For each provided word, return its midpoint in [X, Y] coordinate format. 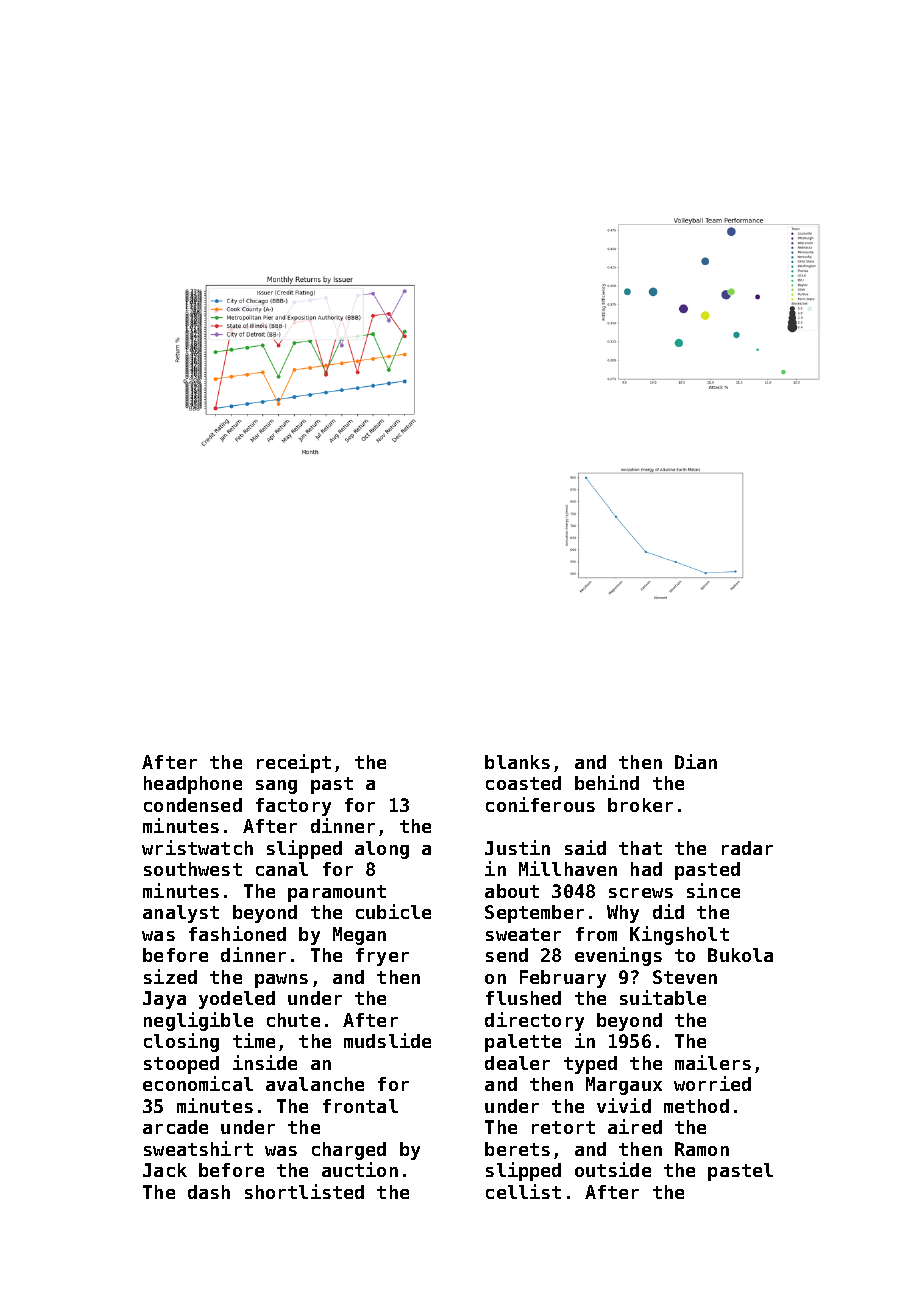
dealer [517, 1063]
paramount [337, 893]
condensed [193, 805]
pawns [281, 981]
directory [534, 1021]
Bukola [740, 955]
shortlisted [304, 1191]
